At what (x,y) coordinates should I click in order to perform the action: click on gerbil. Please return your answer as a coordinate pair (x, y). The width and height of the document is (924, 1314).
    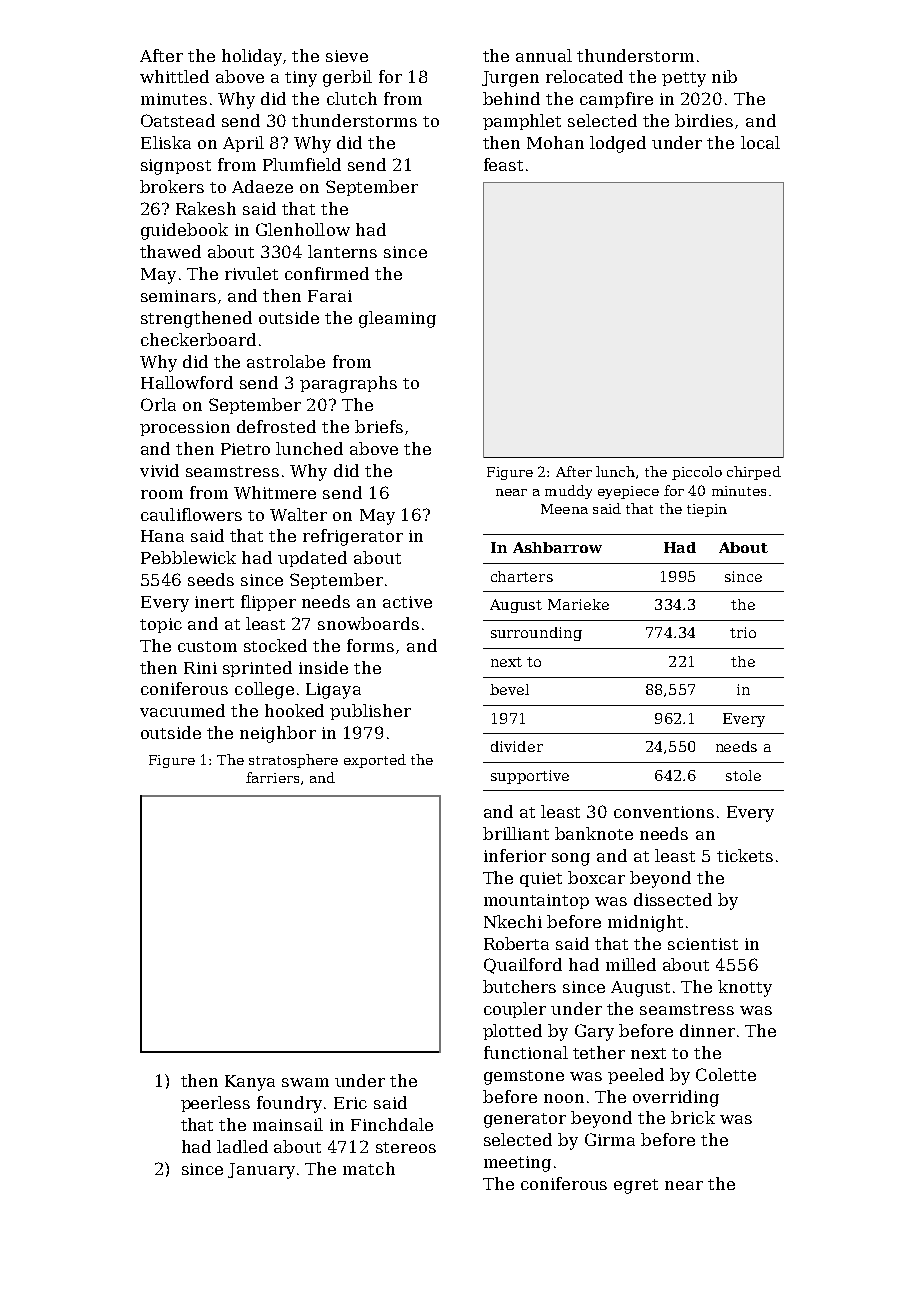
    Looking at the image, I should click on (347, 78).
